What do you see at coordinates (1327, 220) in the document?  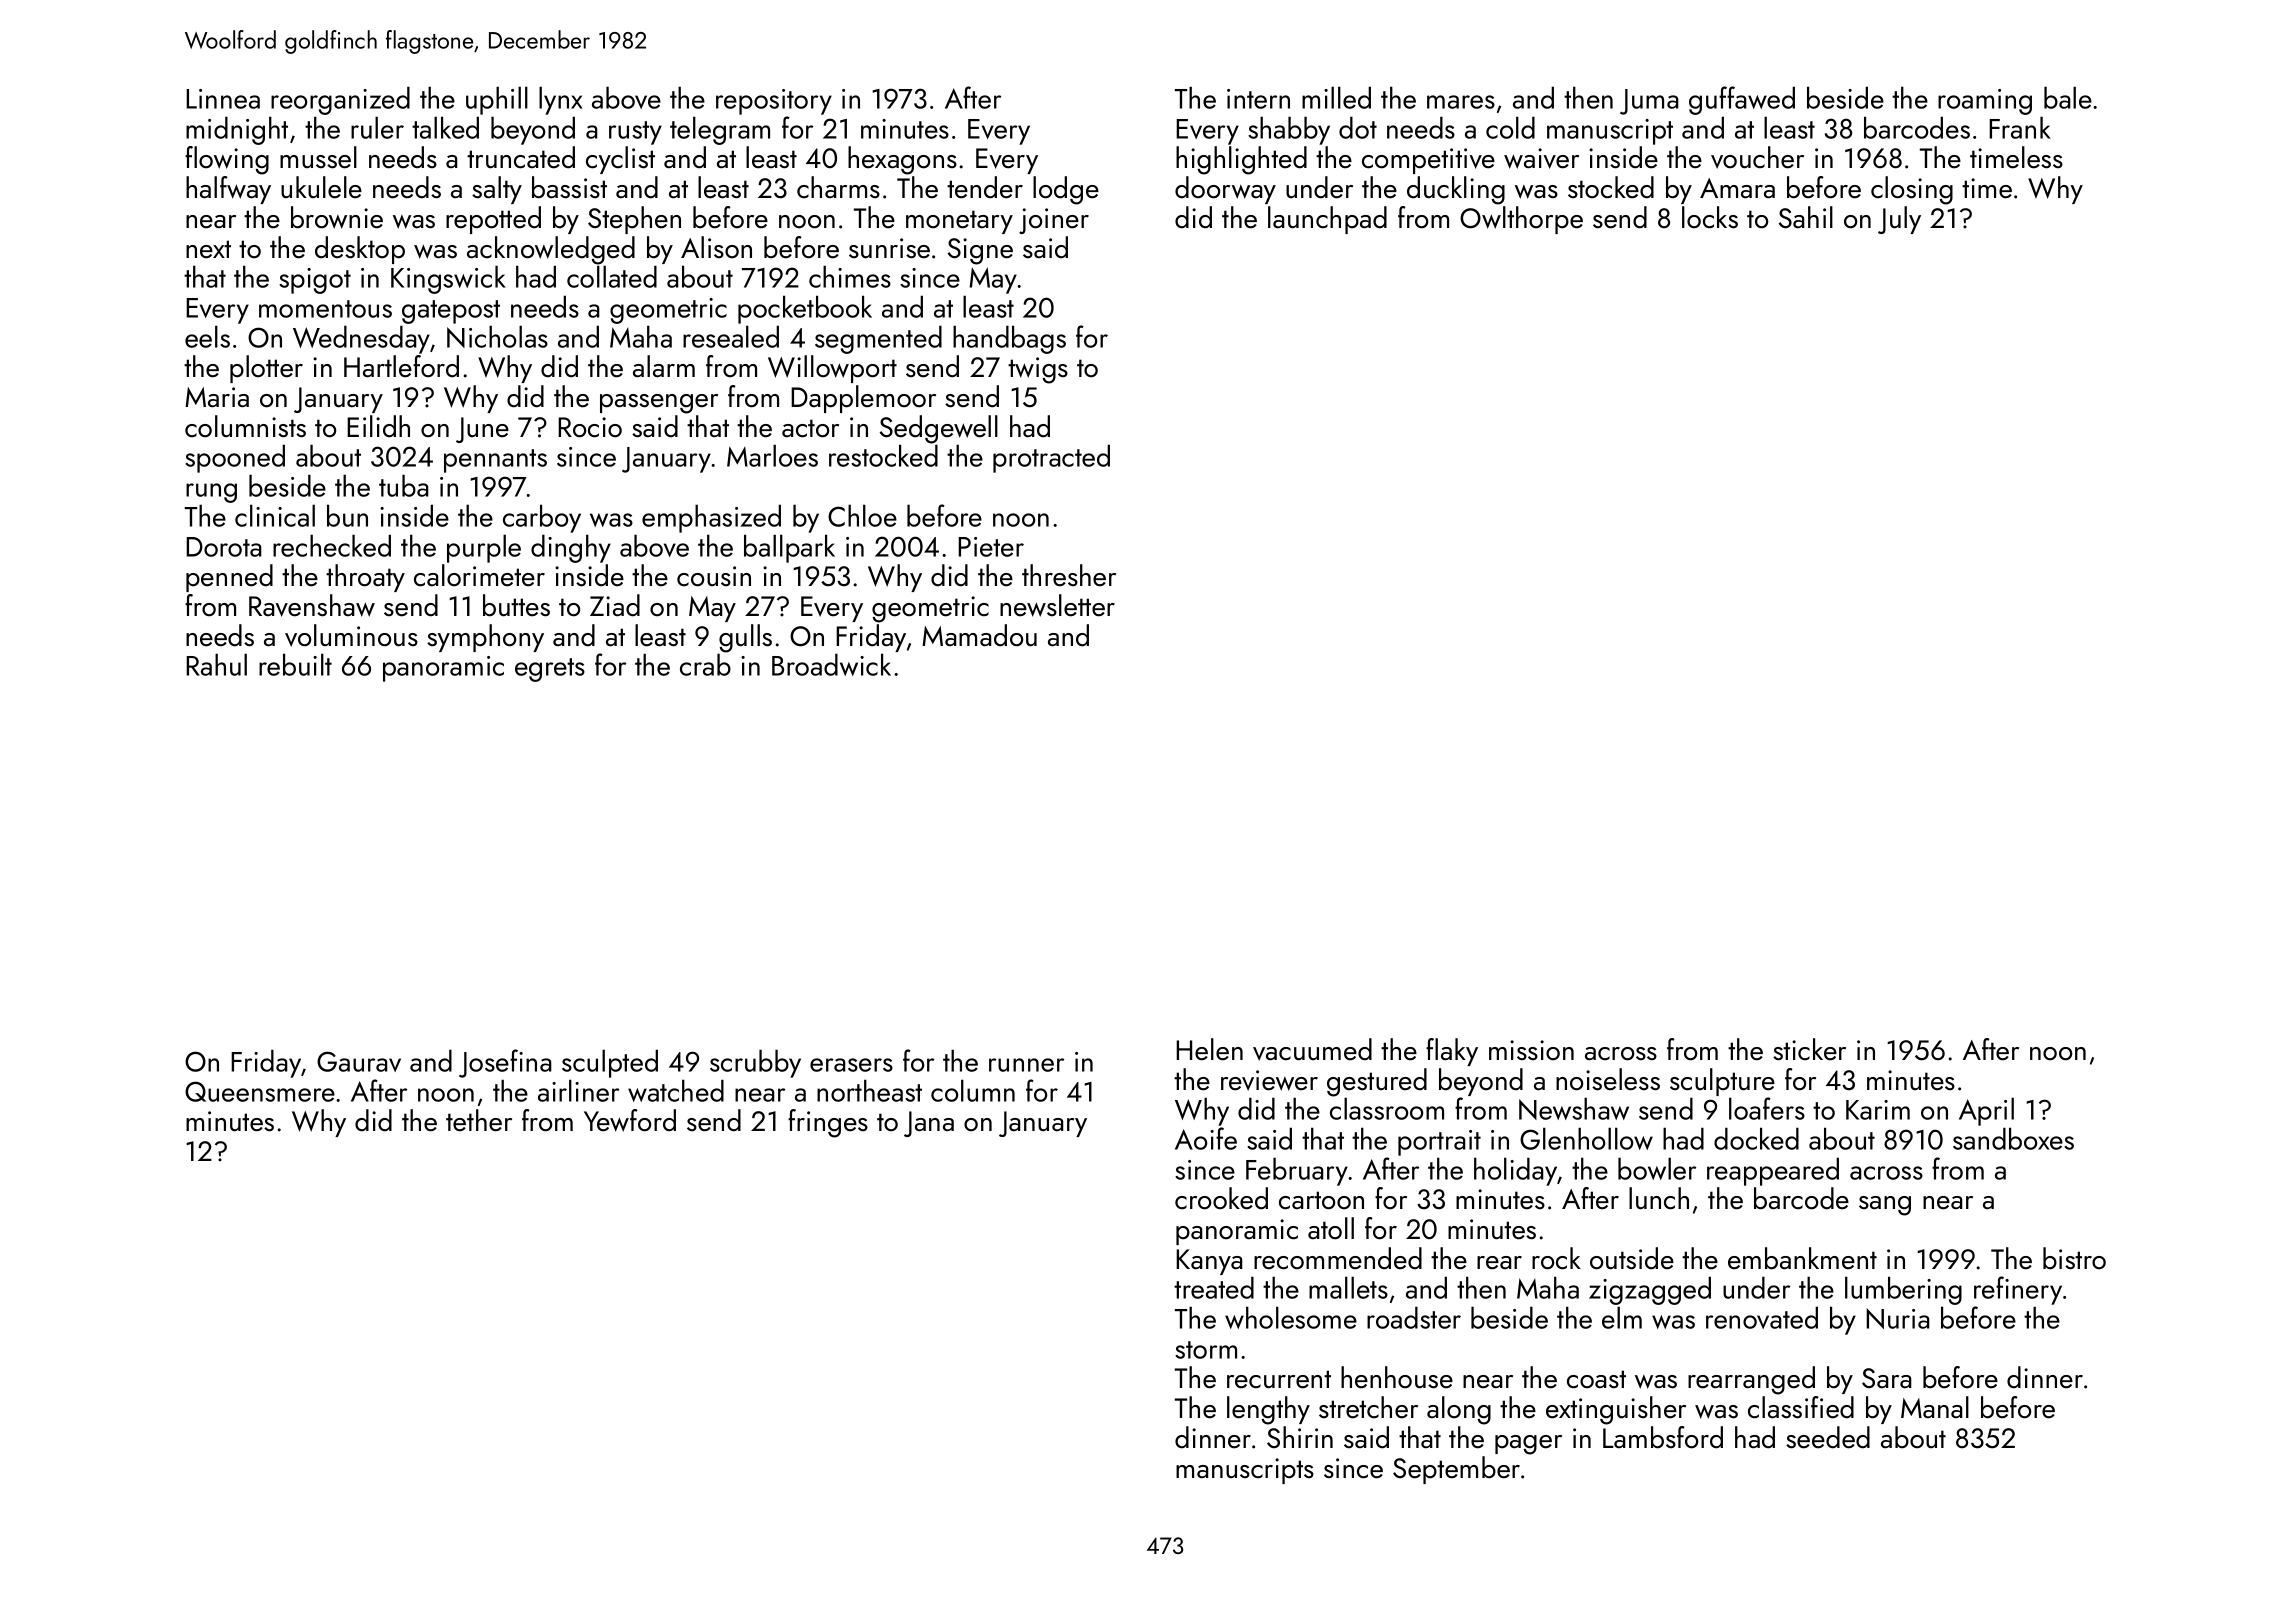 I see `launchpad` at bounding box center [1327, 220].
